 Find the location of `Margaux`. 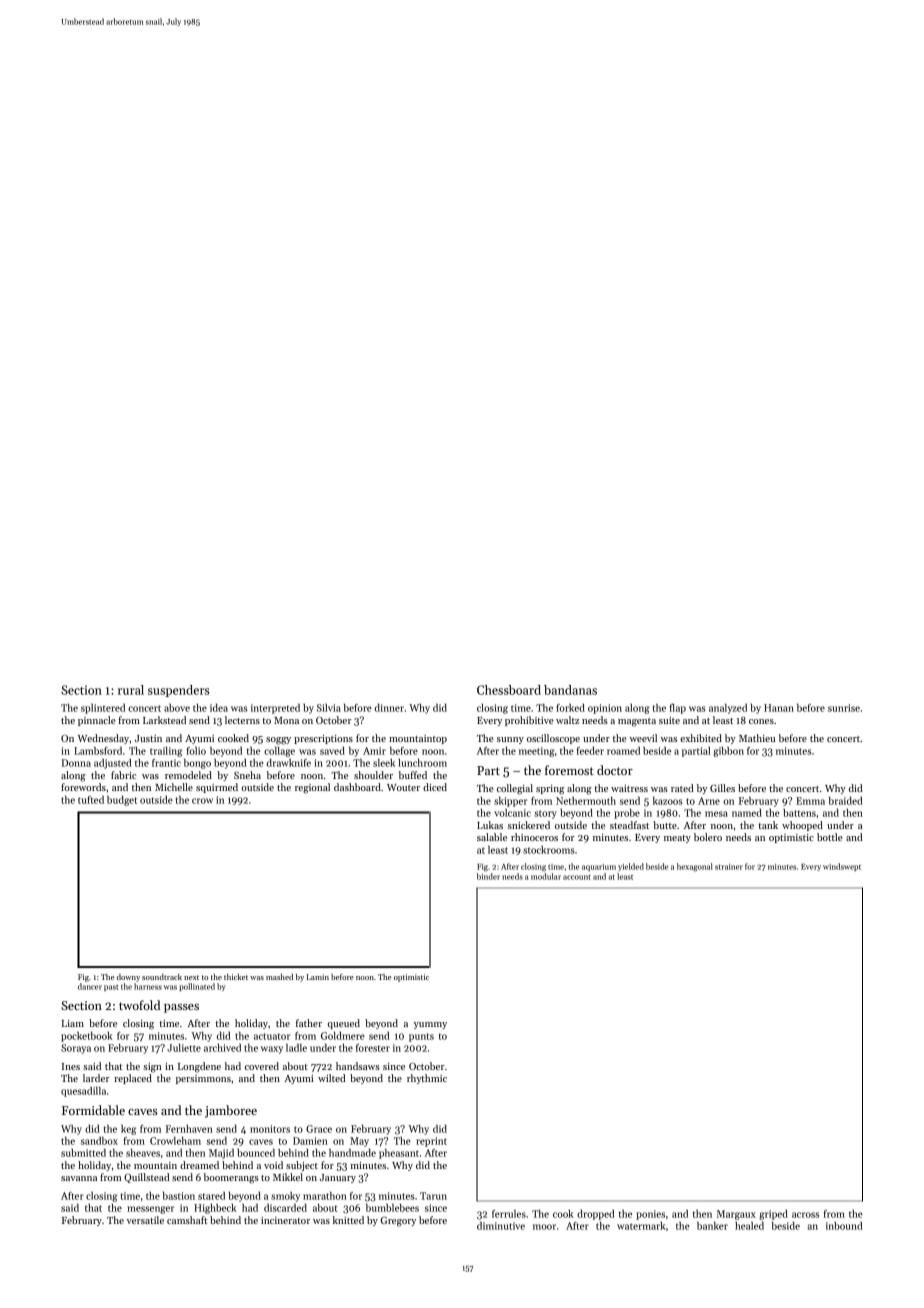

Margaux is located at coordinates (736, 1215).
